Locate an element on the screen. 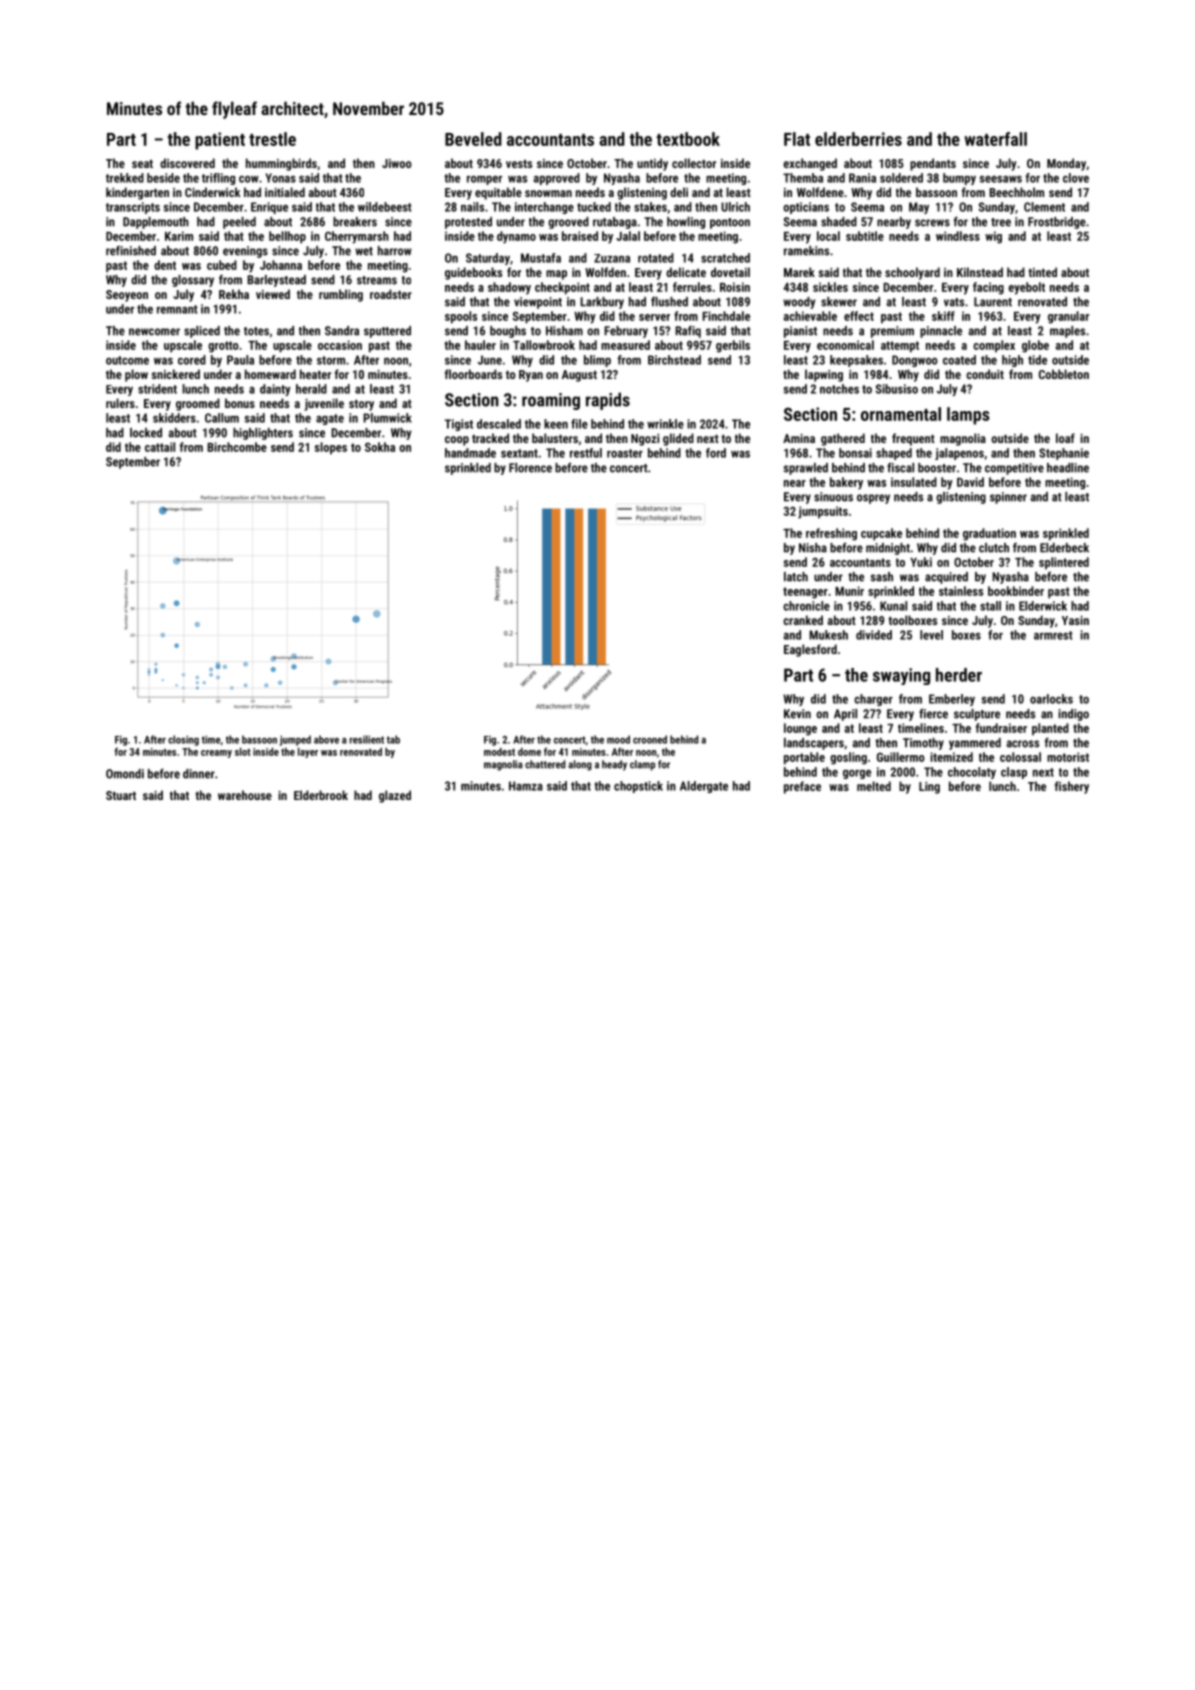 This screenshot has height=1690, width=1195. herder is located at coordinates (959, 675).
